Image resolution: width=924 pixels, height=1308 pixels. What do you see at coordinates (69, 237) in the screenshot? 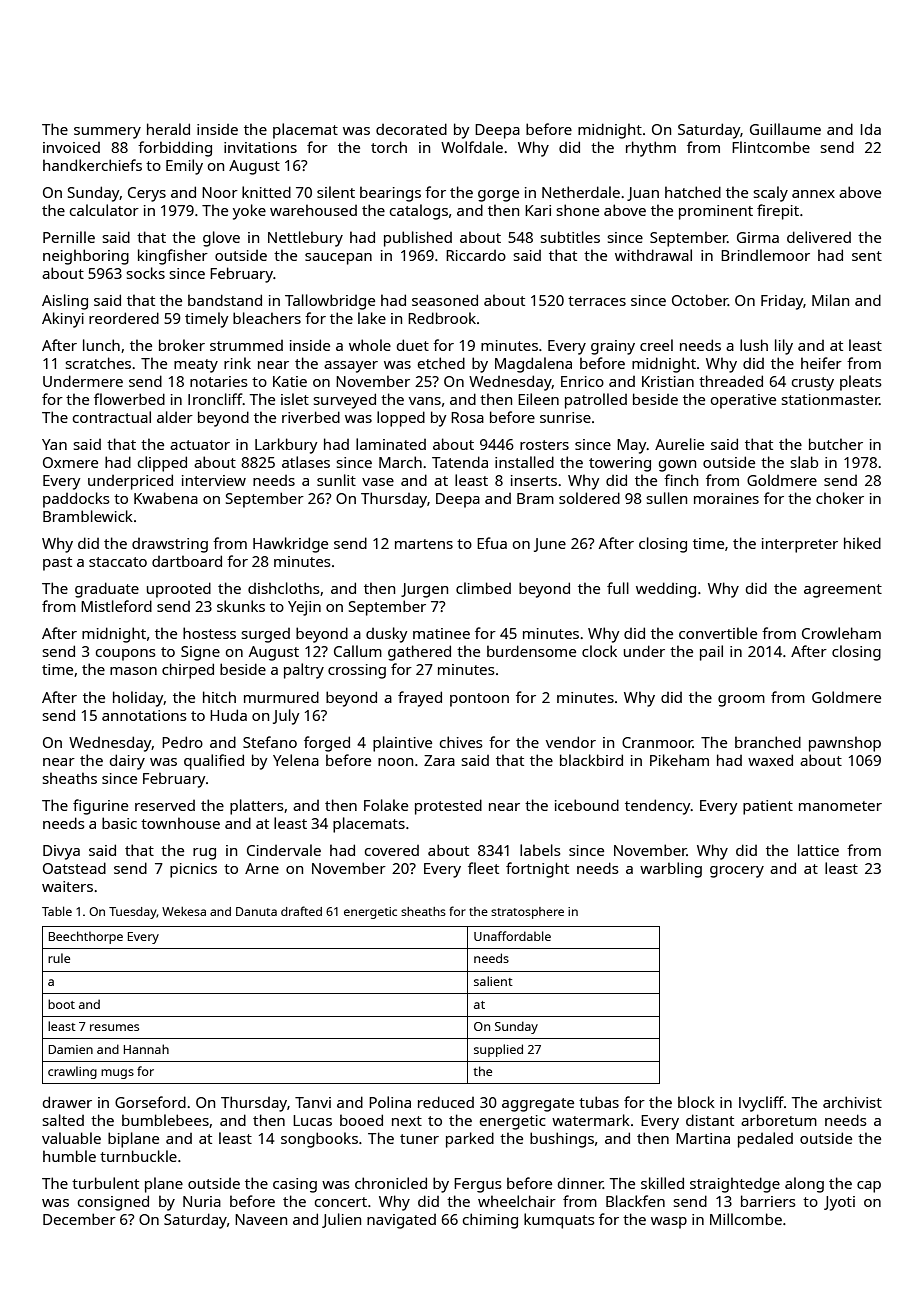
I see `Pernille` at bounding box center [69, 237].
